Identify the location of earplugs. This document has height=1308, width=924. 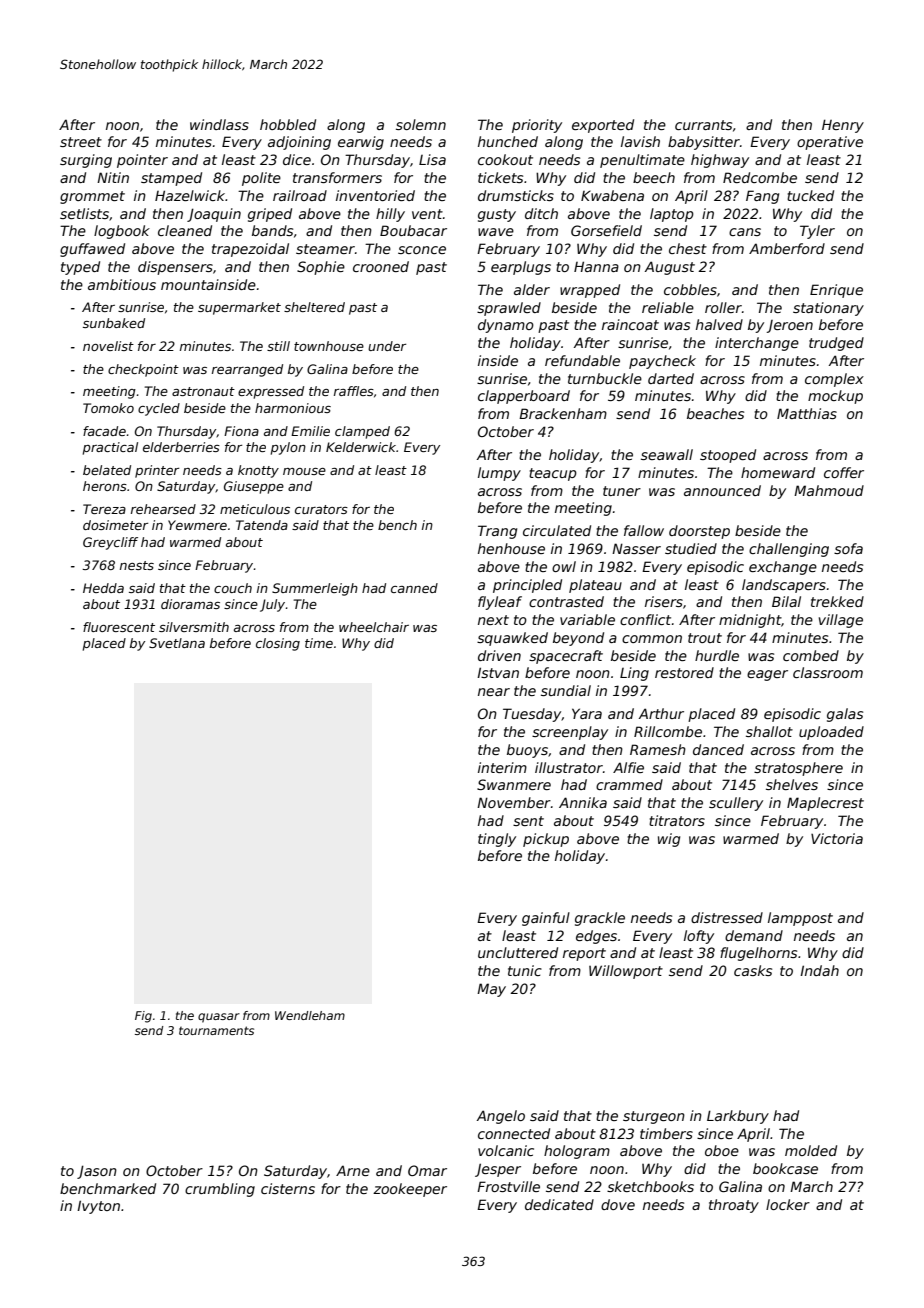
(521, 268).
